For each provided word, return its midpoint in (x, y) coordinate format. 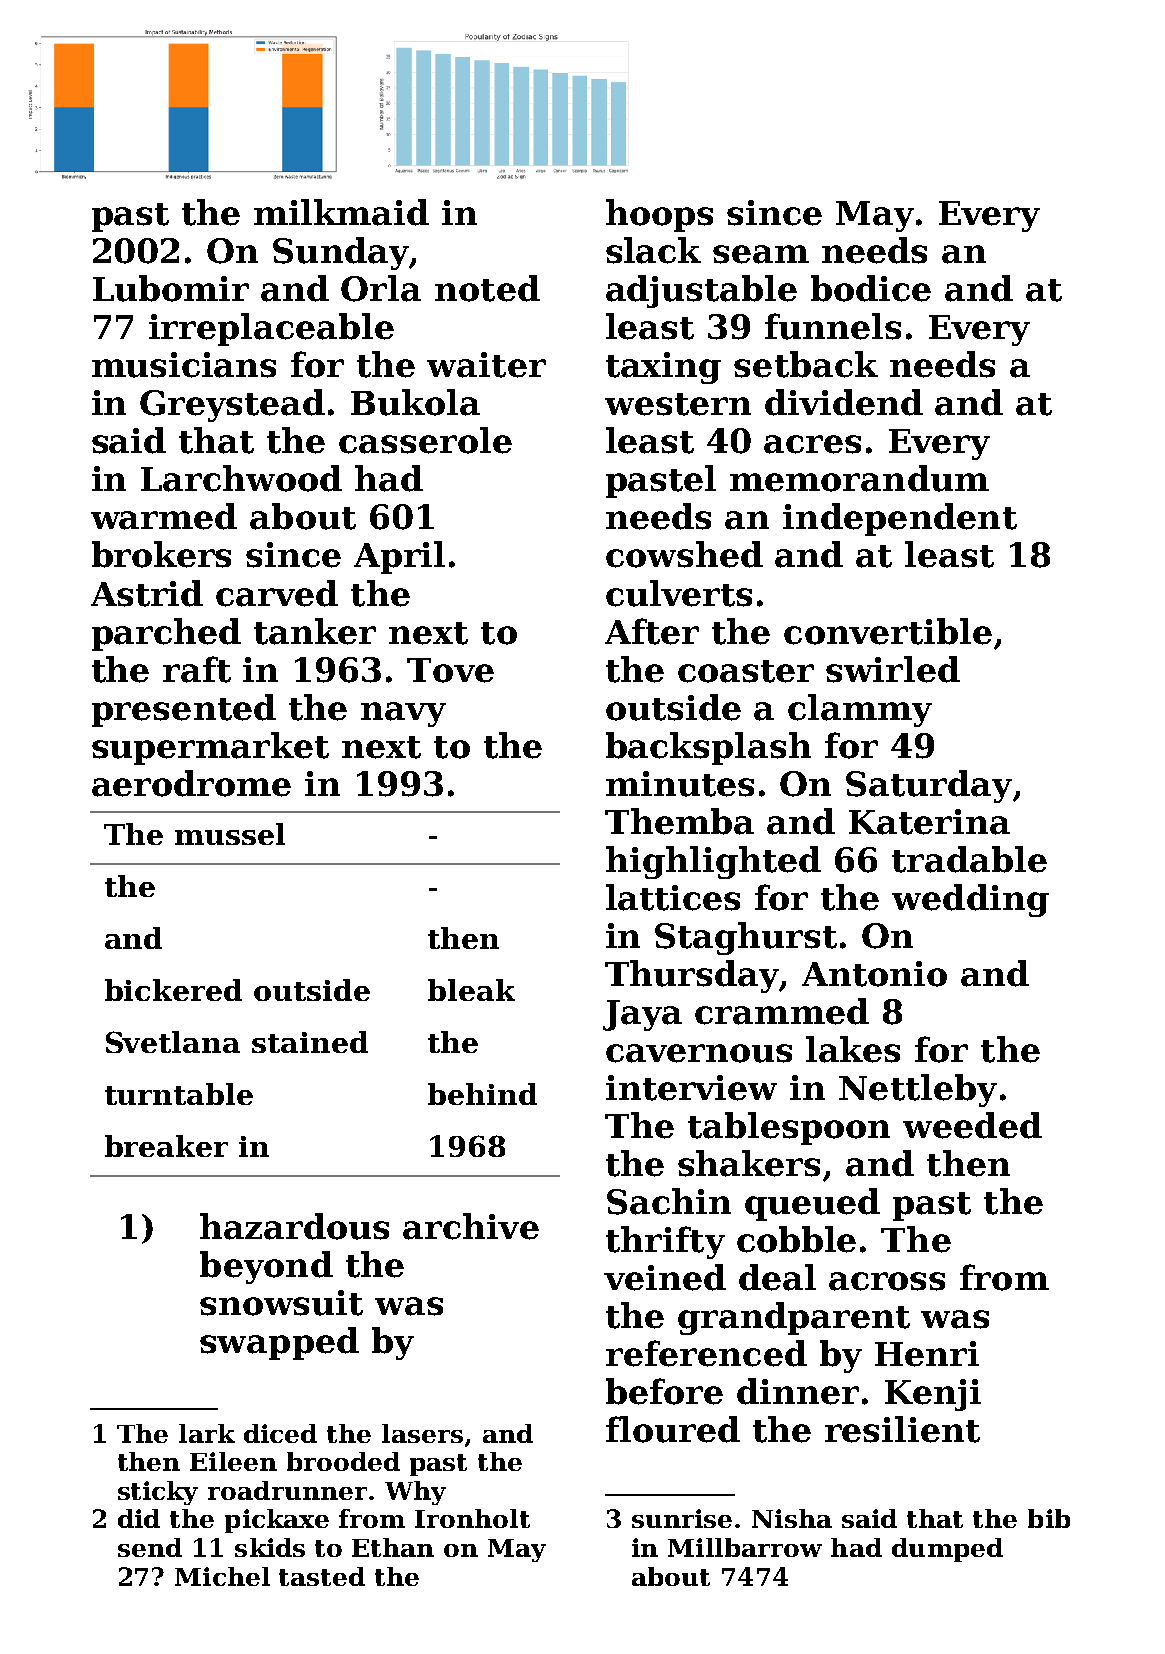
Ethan (393, 1547)
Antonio (874, 974)
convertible (888, 631)
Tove (450, 670)
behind (482, 1094)
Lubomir (171, 288)
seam (761, 254)
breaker (166, 1146)
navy (403, 714)
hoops (659, 215)
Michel (222, 1576)
